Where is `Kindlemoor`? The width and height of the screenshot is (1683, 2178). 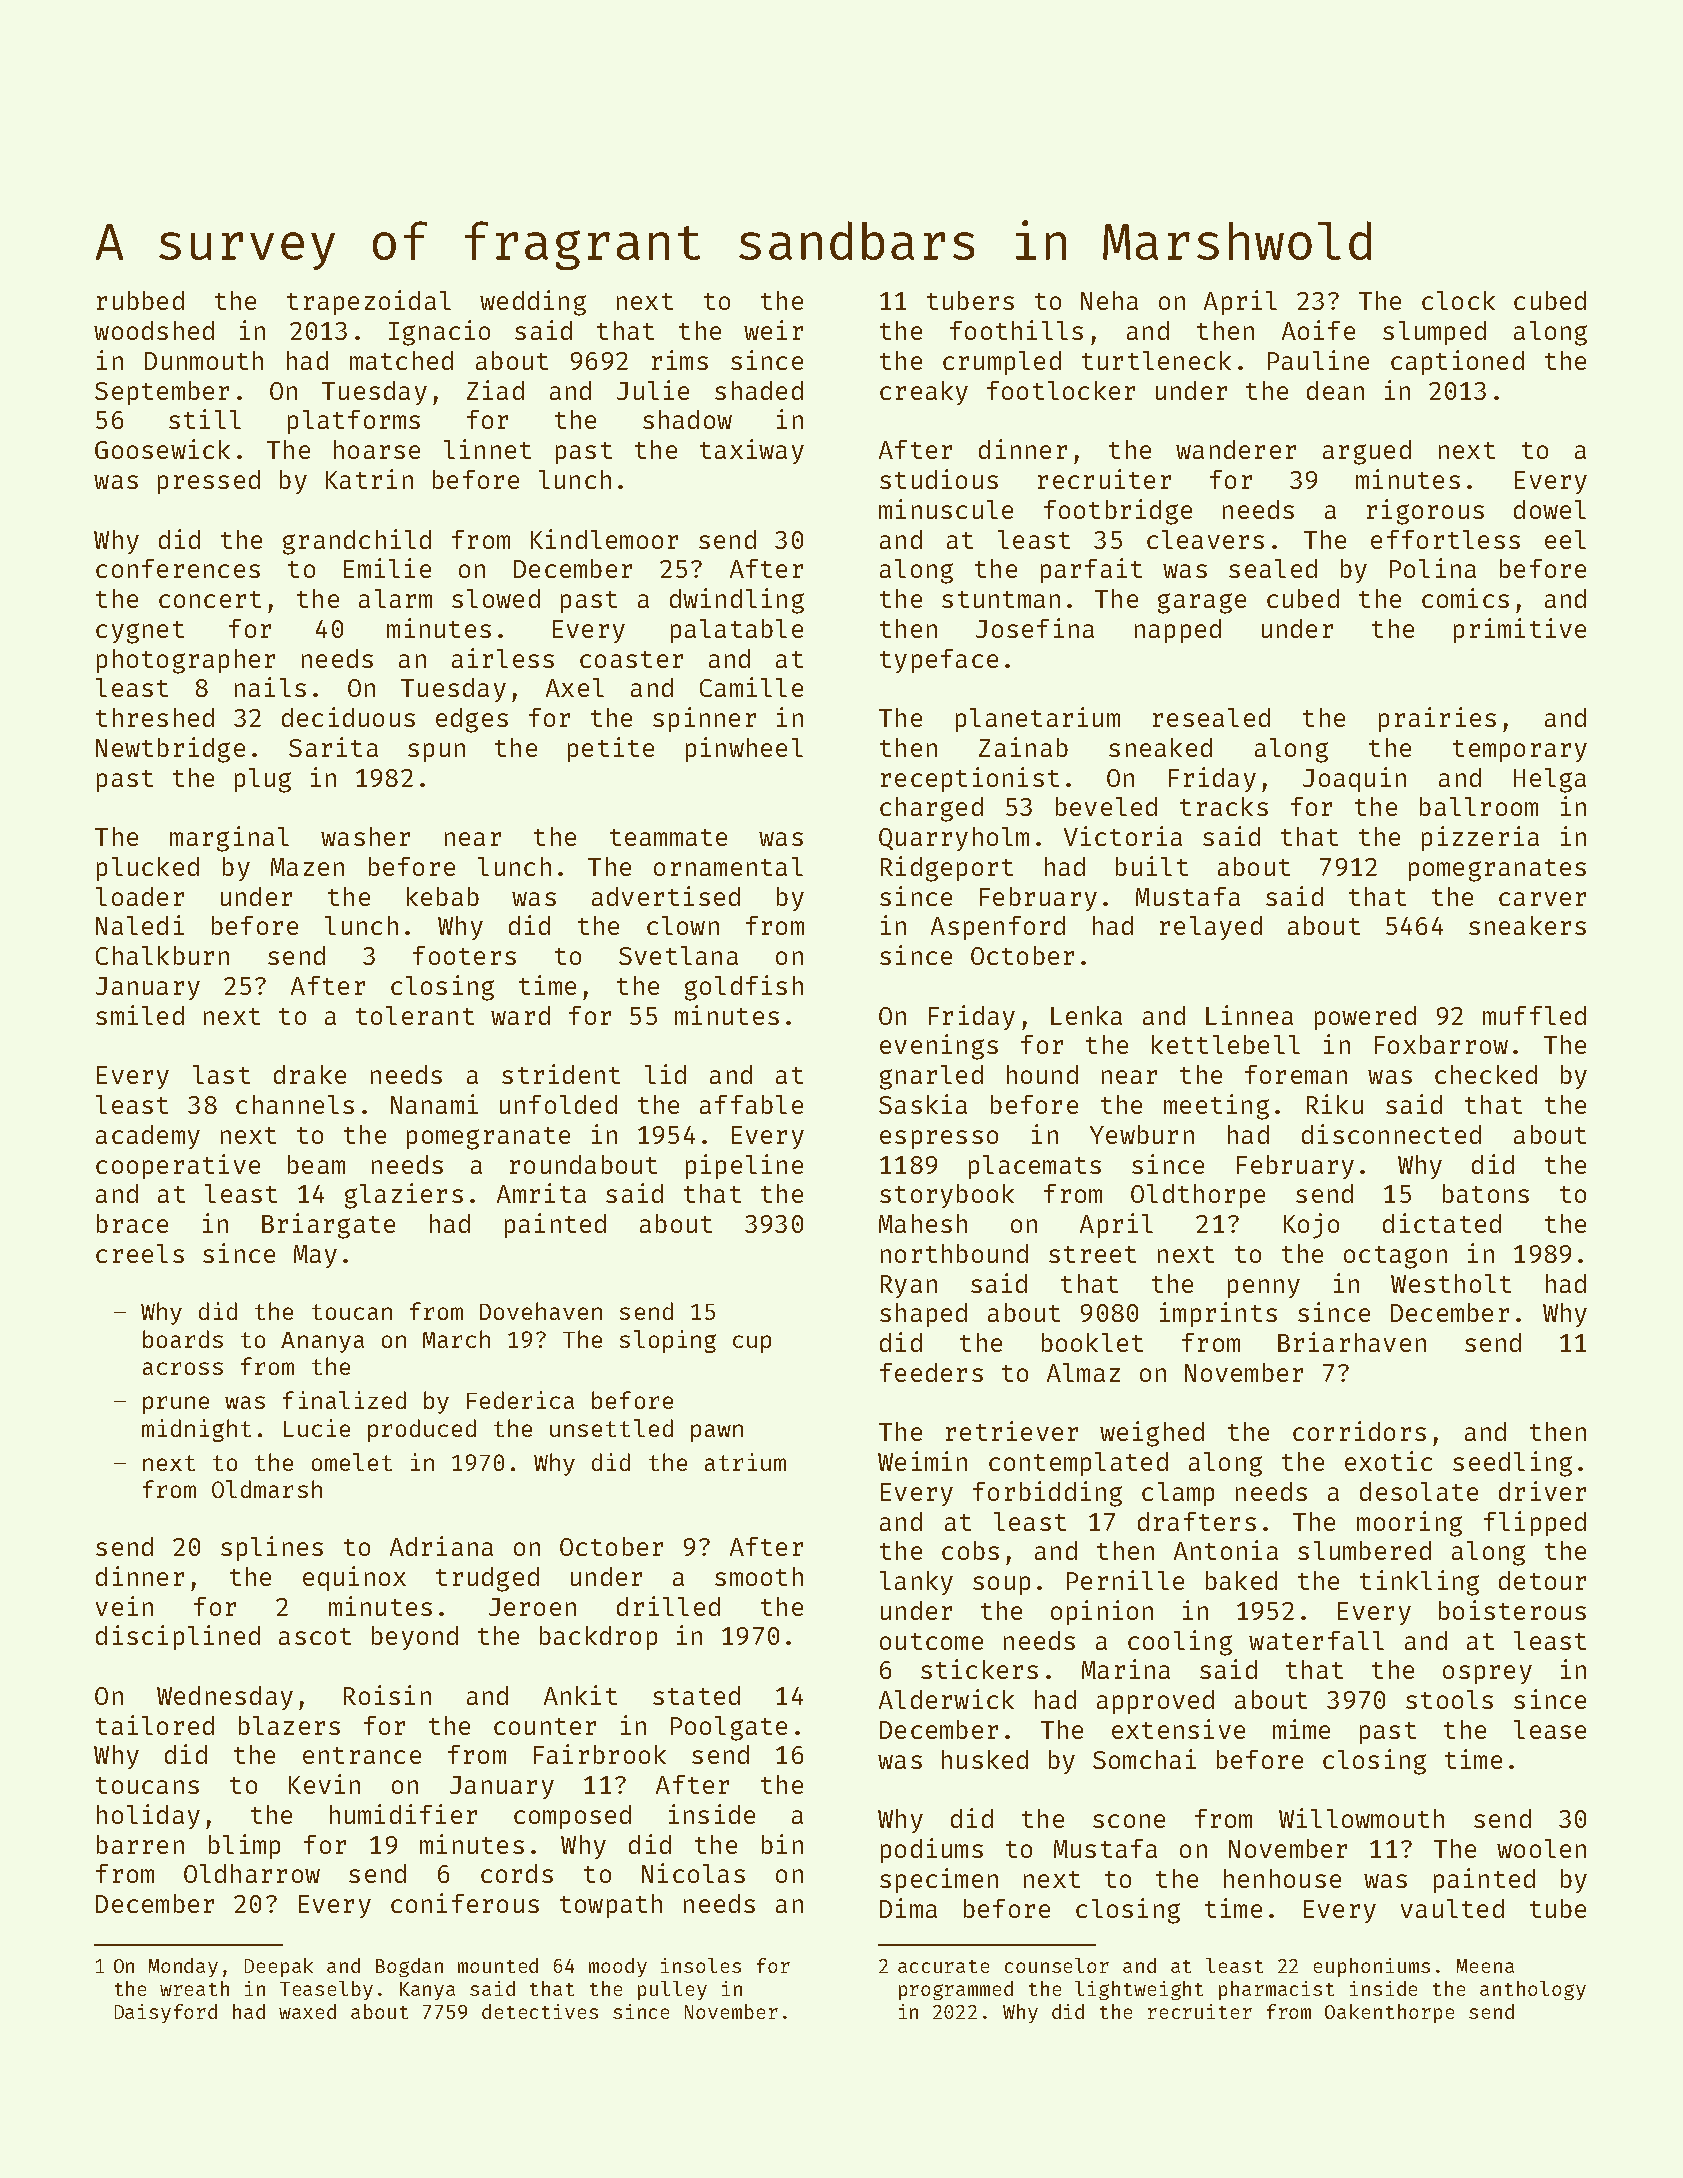
Kindlemoor is located at coordinates (604, 539).
